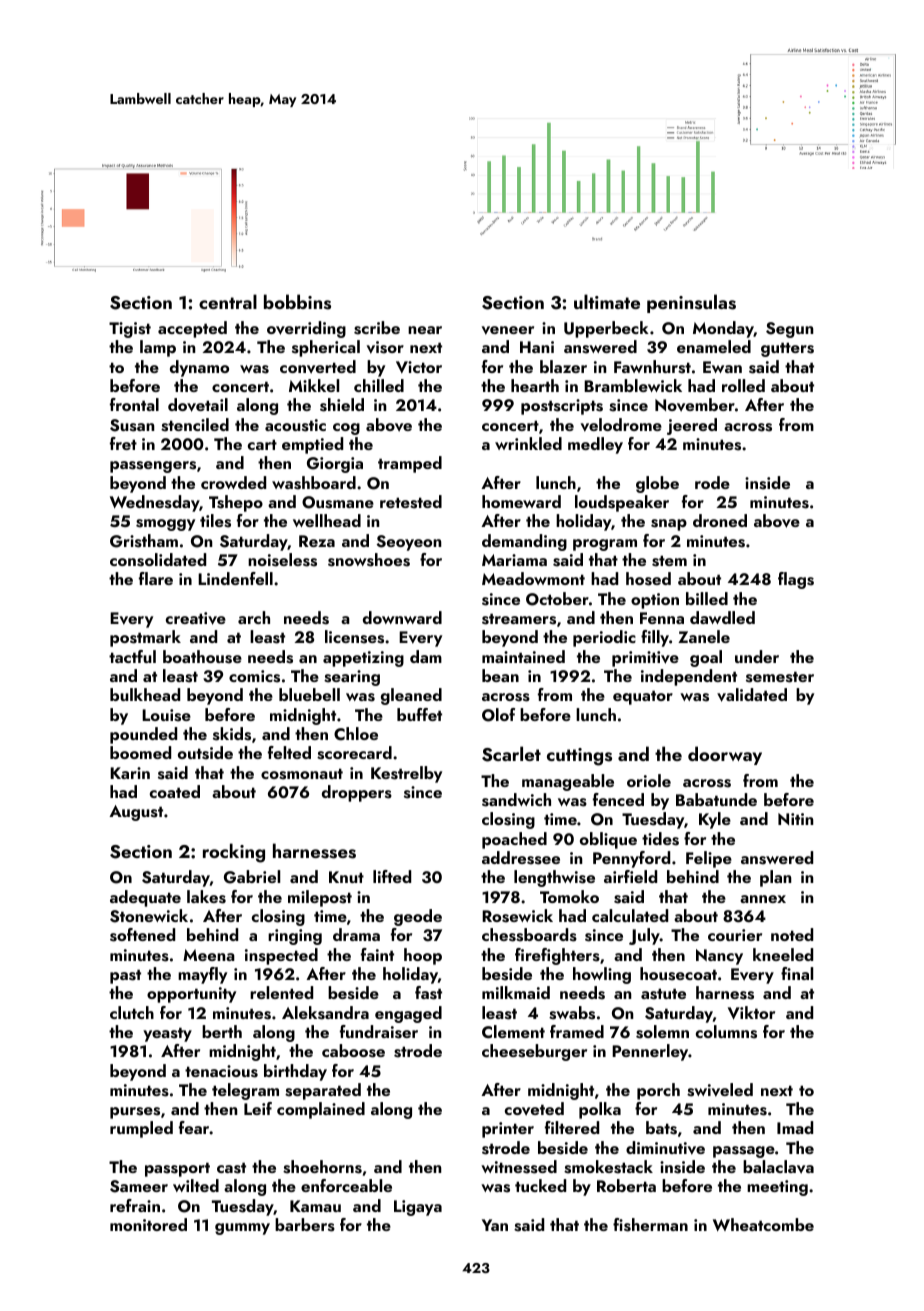 The width and height of the screenshot is (924, 1311). I want to click on Susan, so click(132, 425).
